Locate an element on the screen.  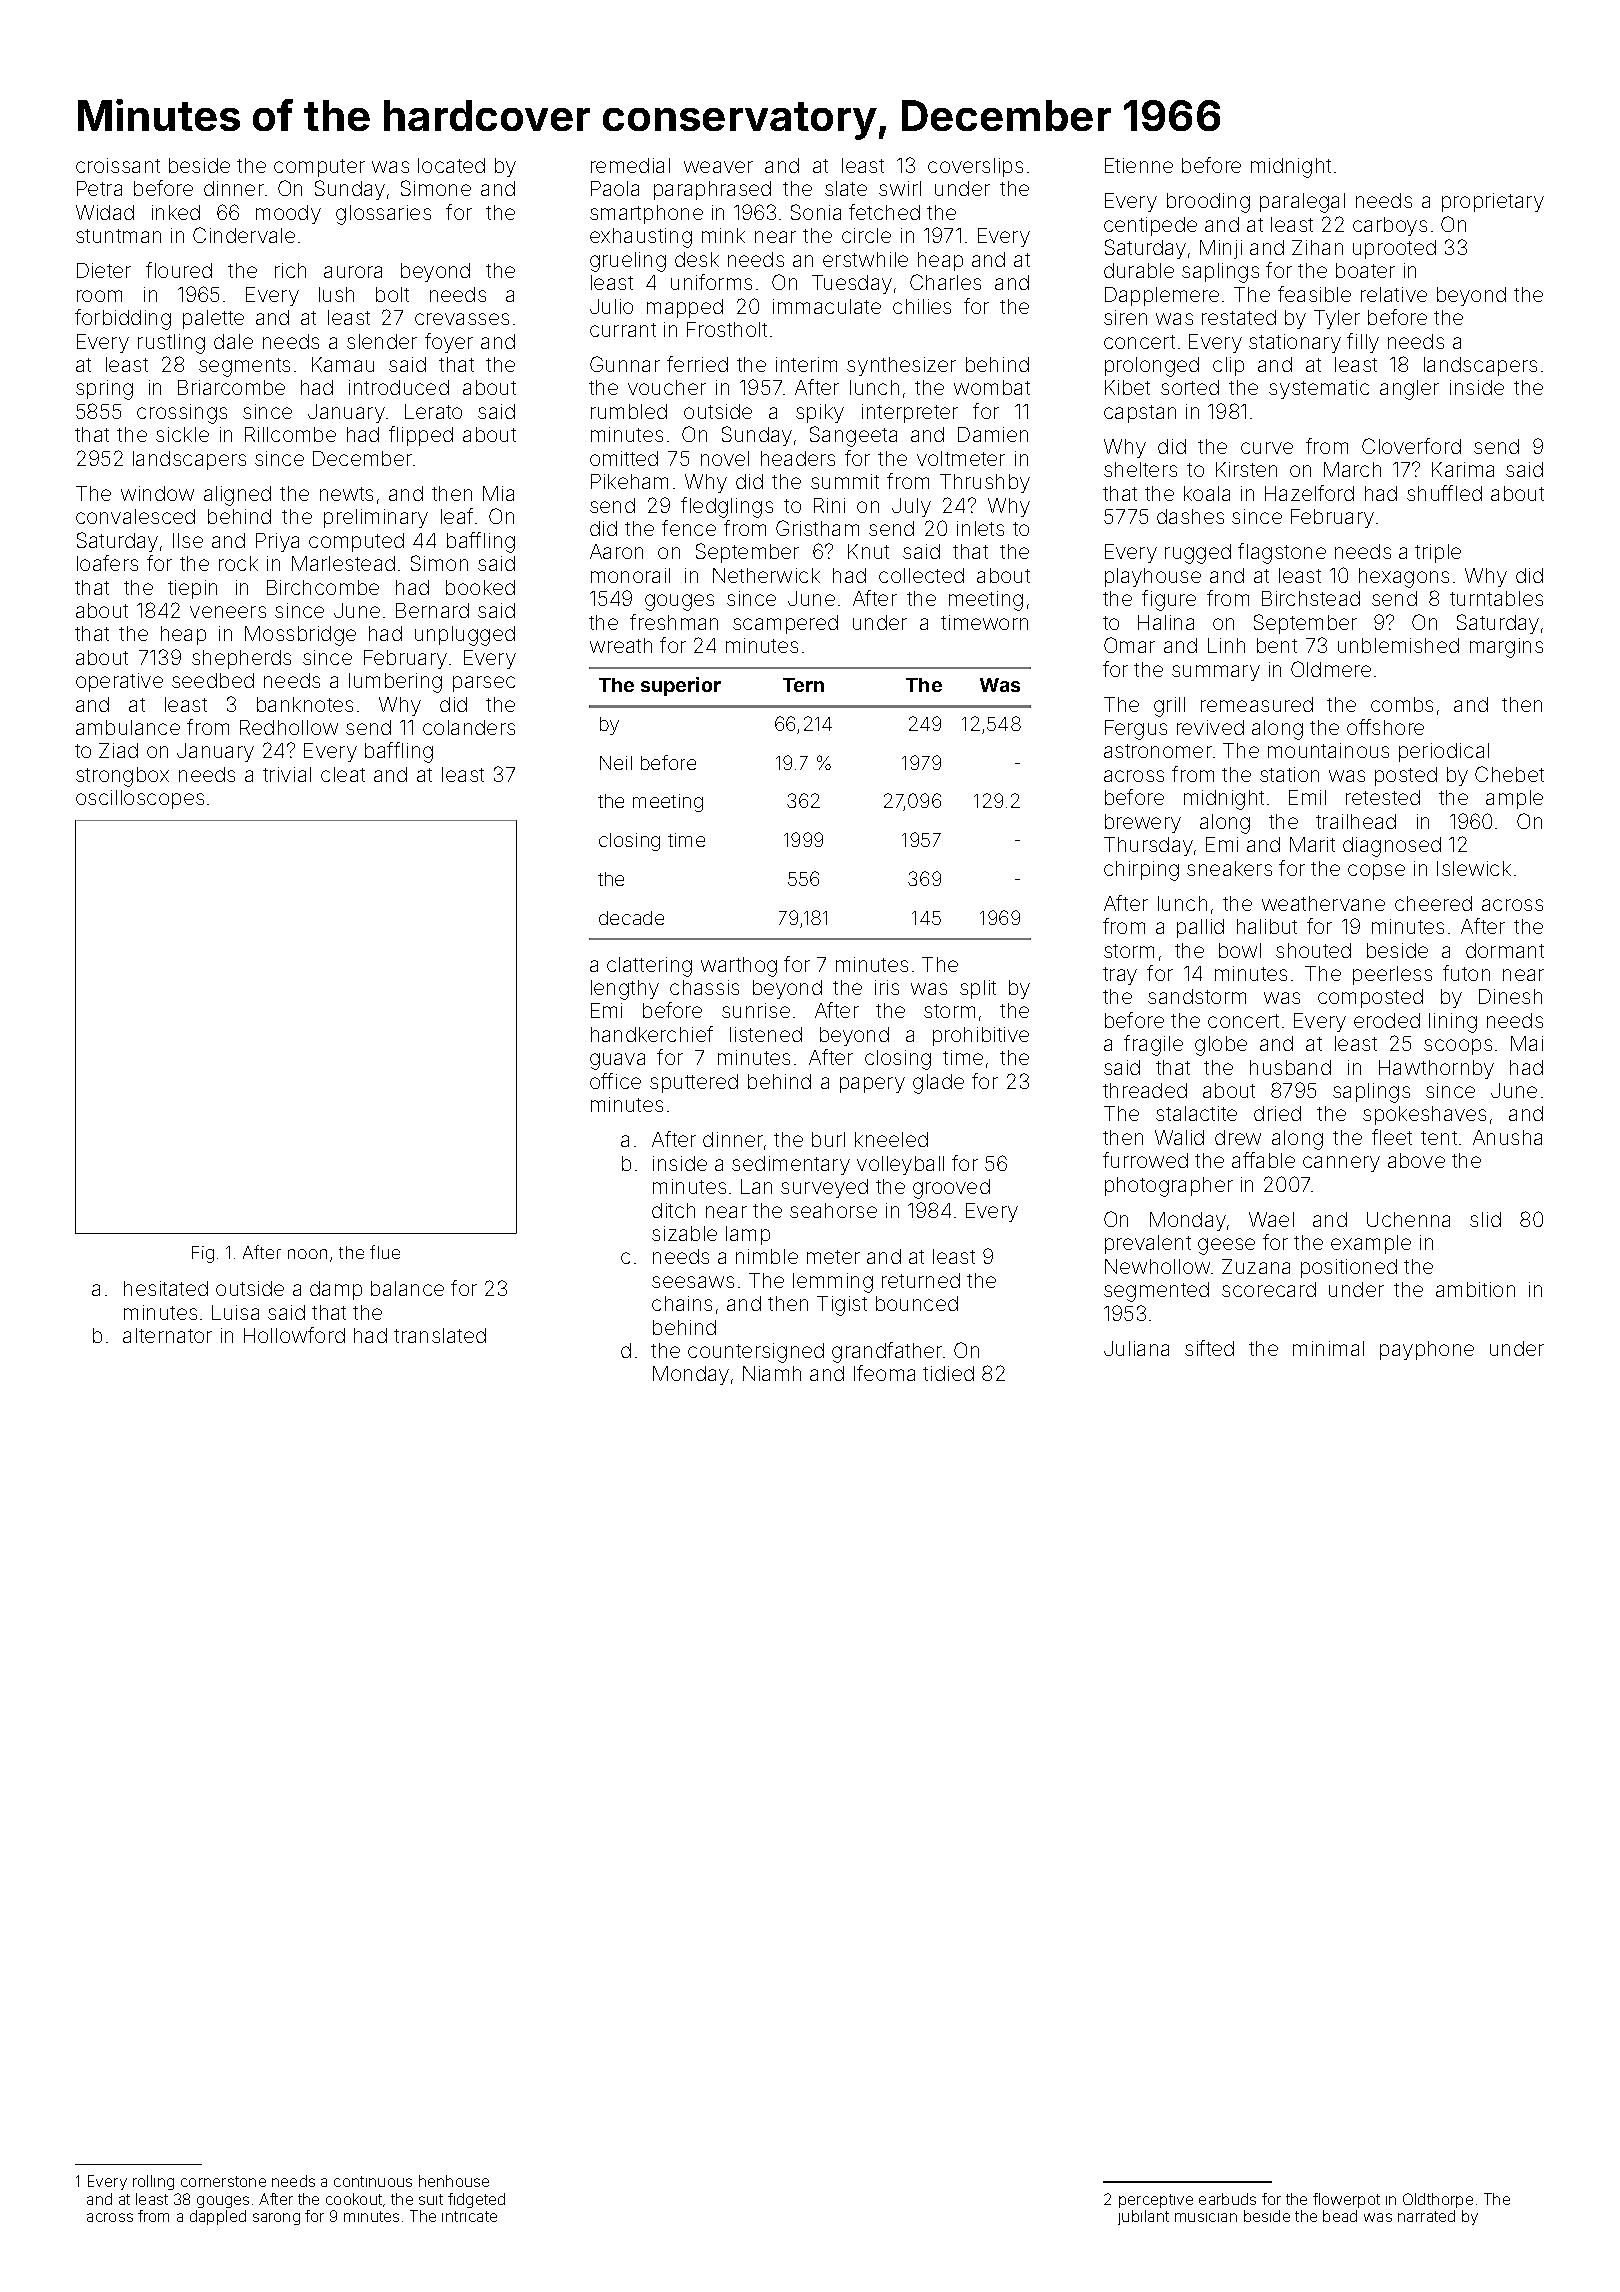
rolling is located at coordinates (153, 2182).
